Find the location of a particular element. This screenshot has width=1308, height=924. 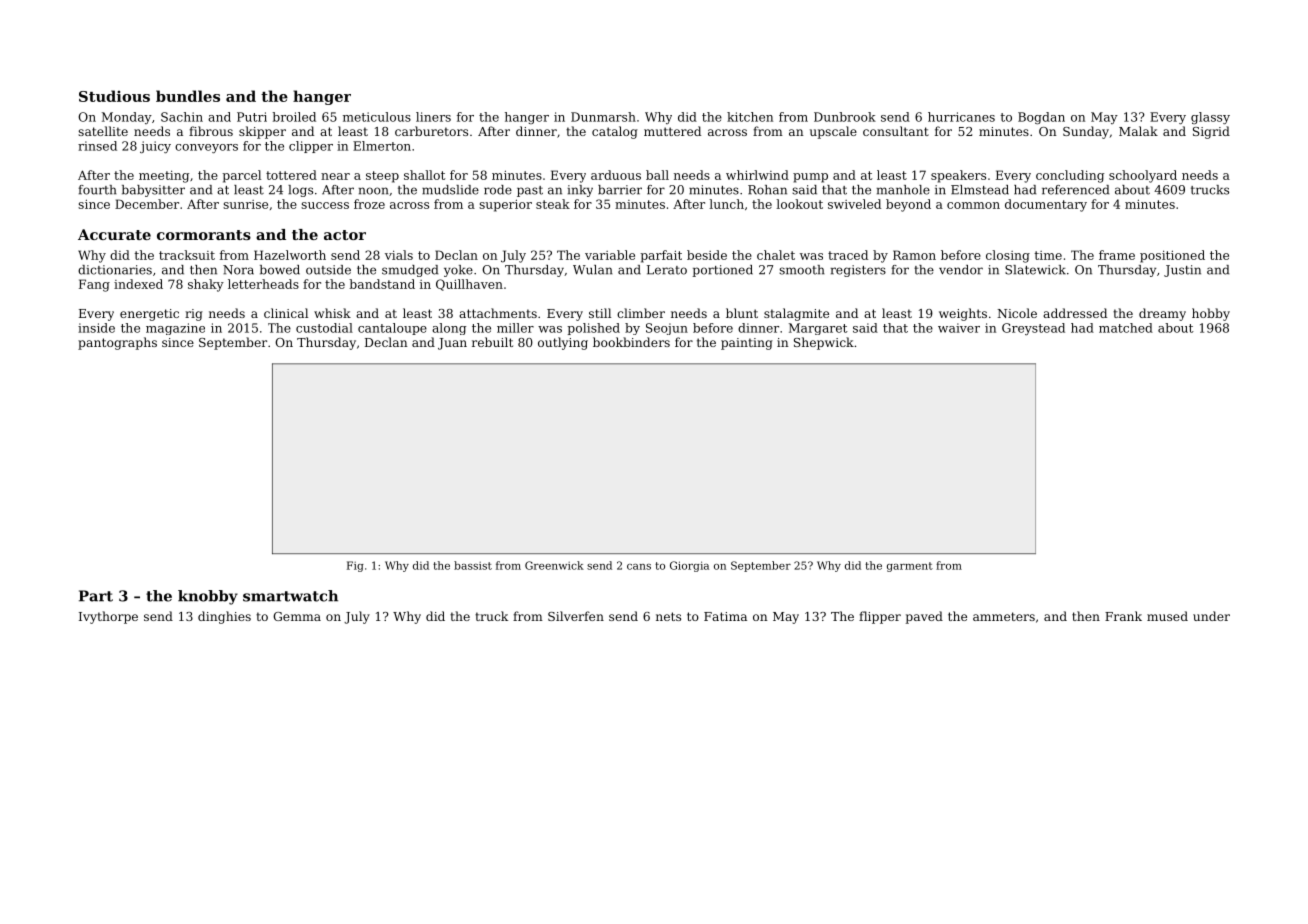

bassist is located at coordinates (473, 565).
